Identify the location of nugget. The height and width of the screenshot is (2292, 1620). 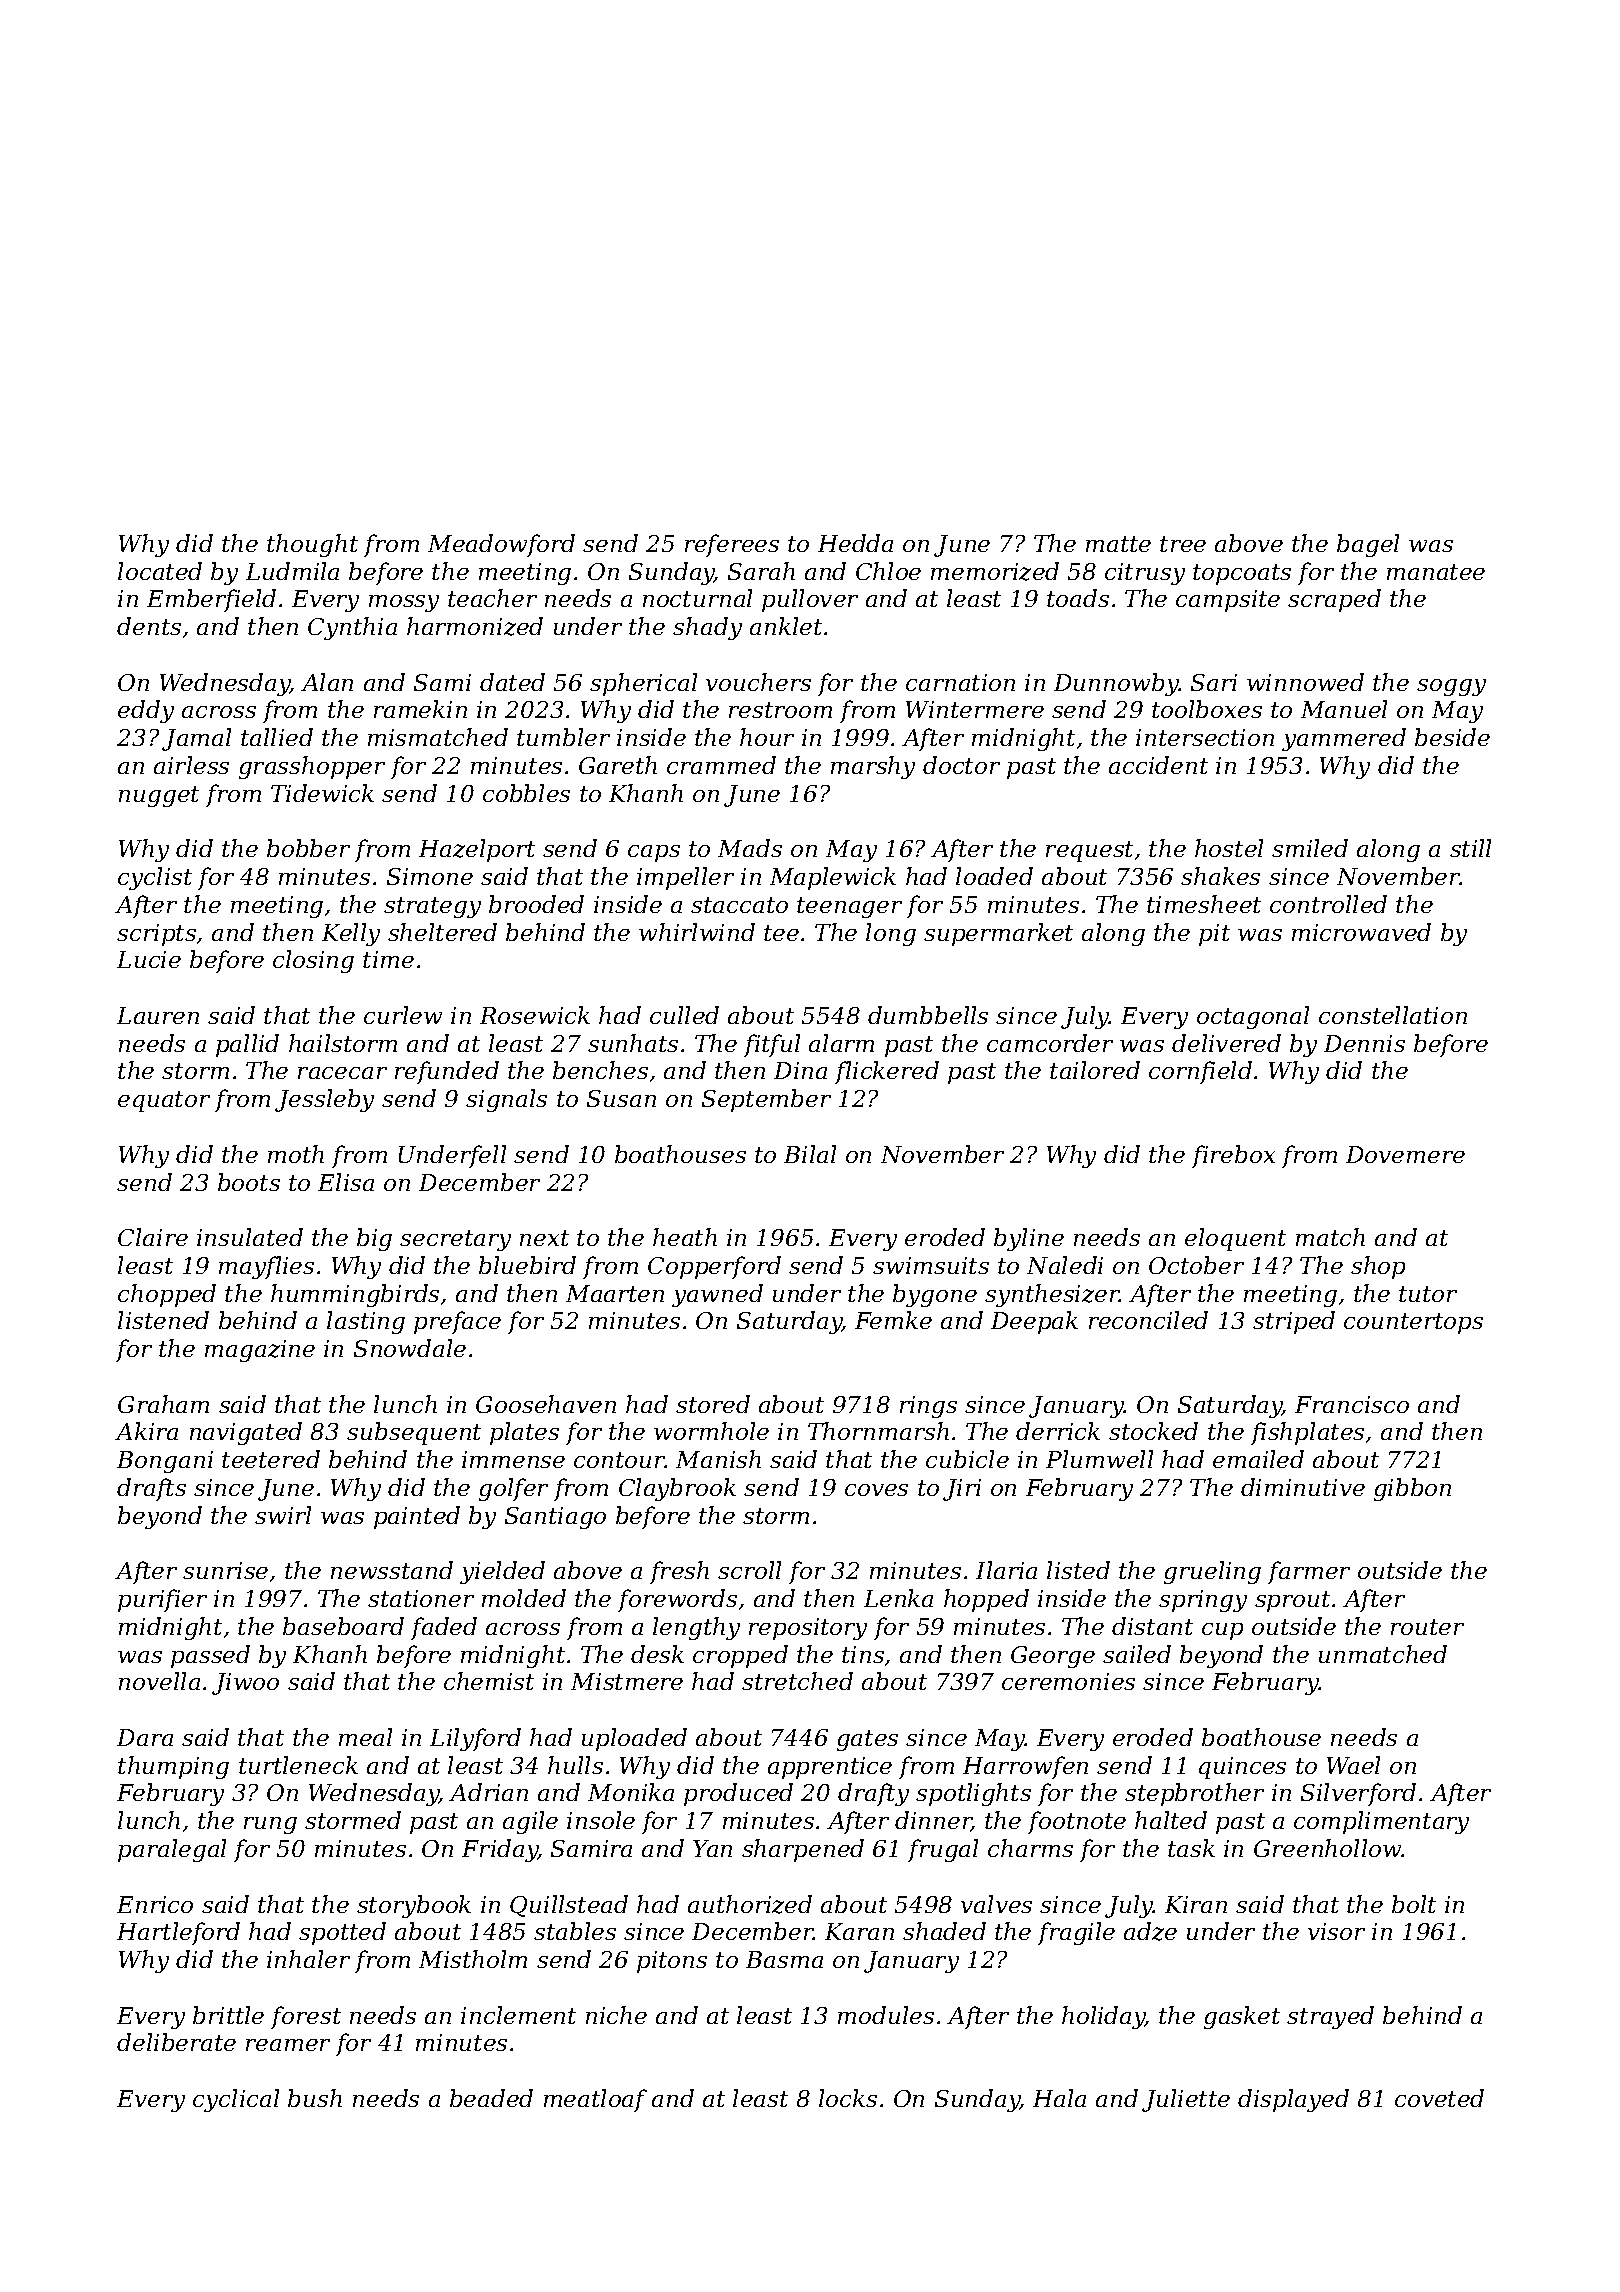
(159, 796).
